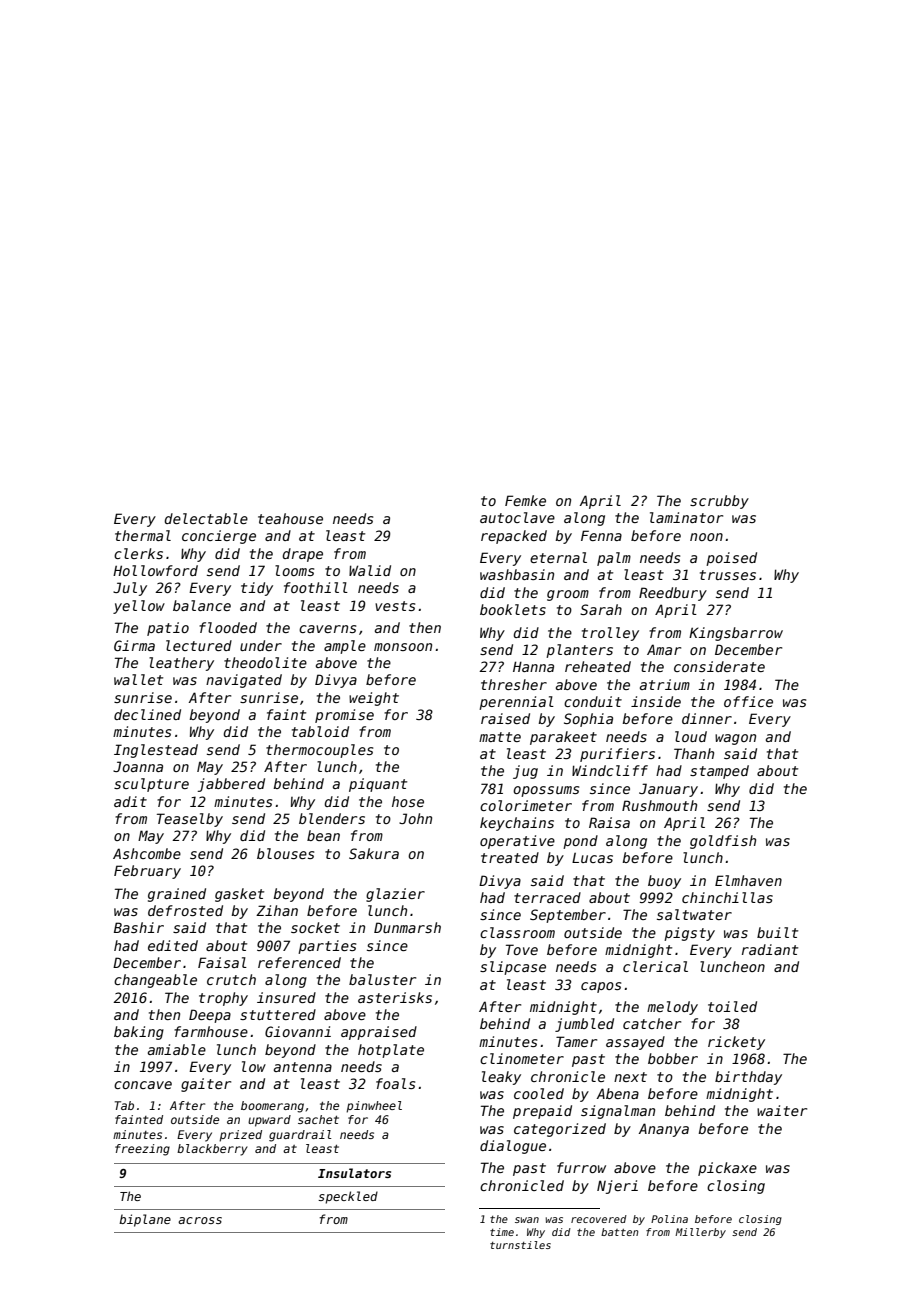 Image resolution: width=924 pixels, height=1308 pixels. What do you see at coordinates (520, 1245) in the screenshot?
I see `turnstiles` at bounding box center [520, 1245].
